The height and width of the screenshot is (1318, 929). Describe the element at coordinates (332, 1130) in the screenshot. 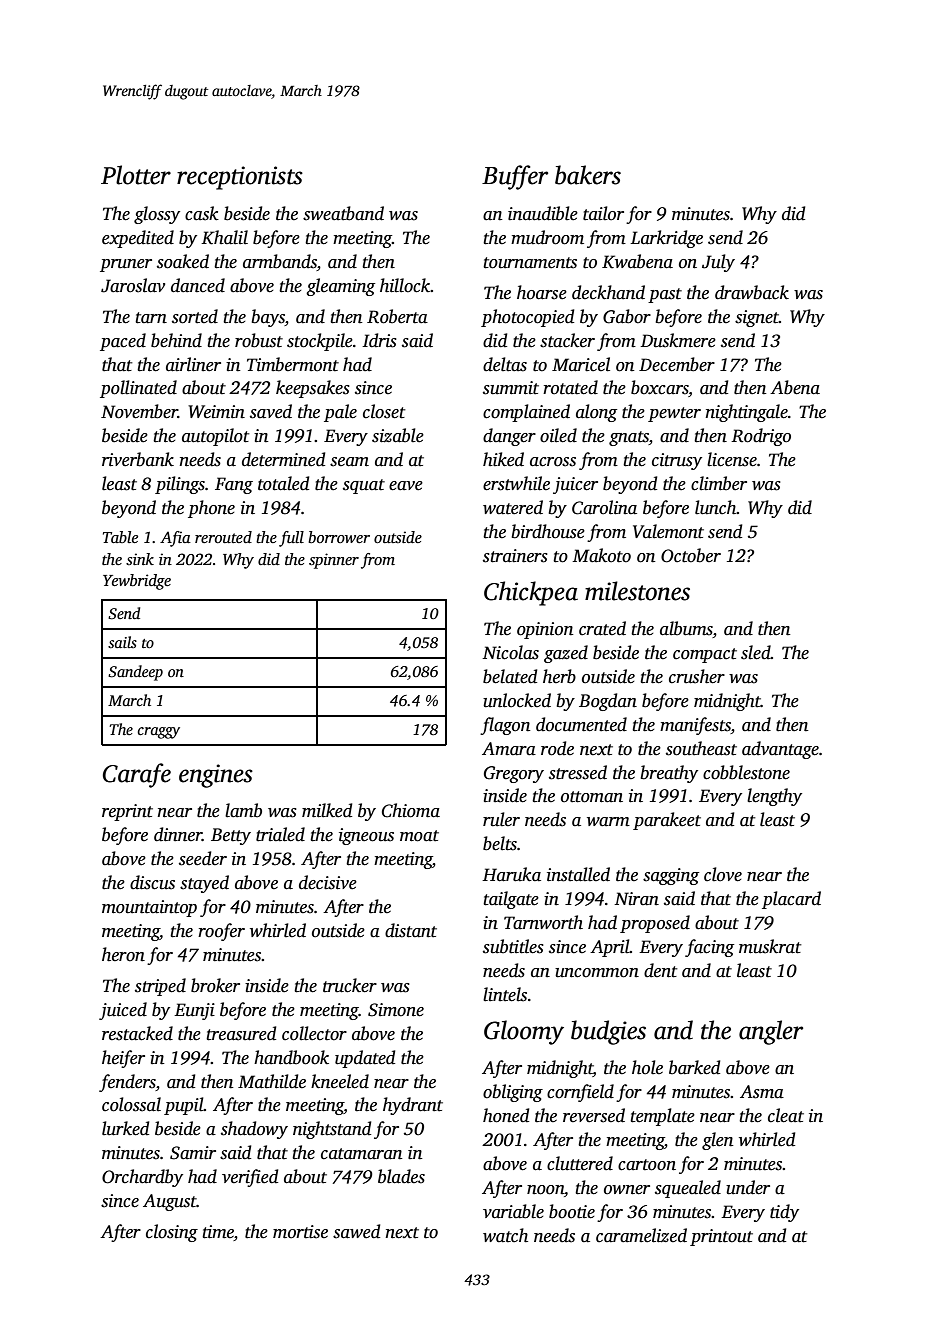

I see `nightstand` at that location.
